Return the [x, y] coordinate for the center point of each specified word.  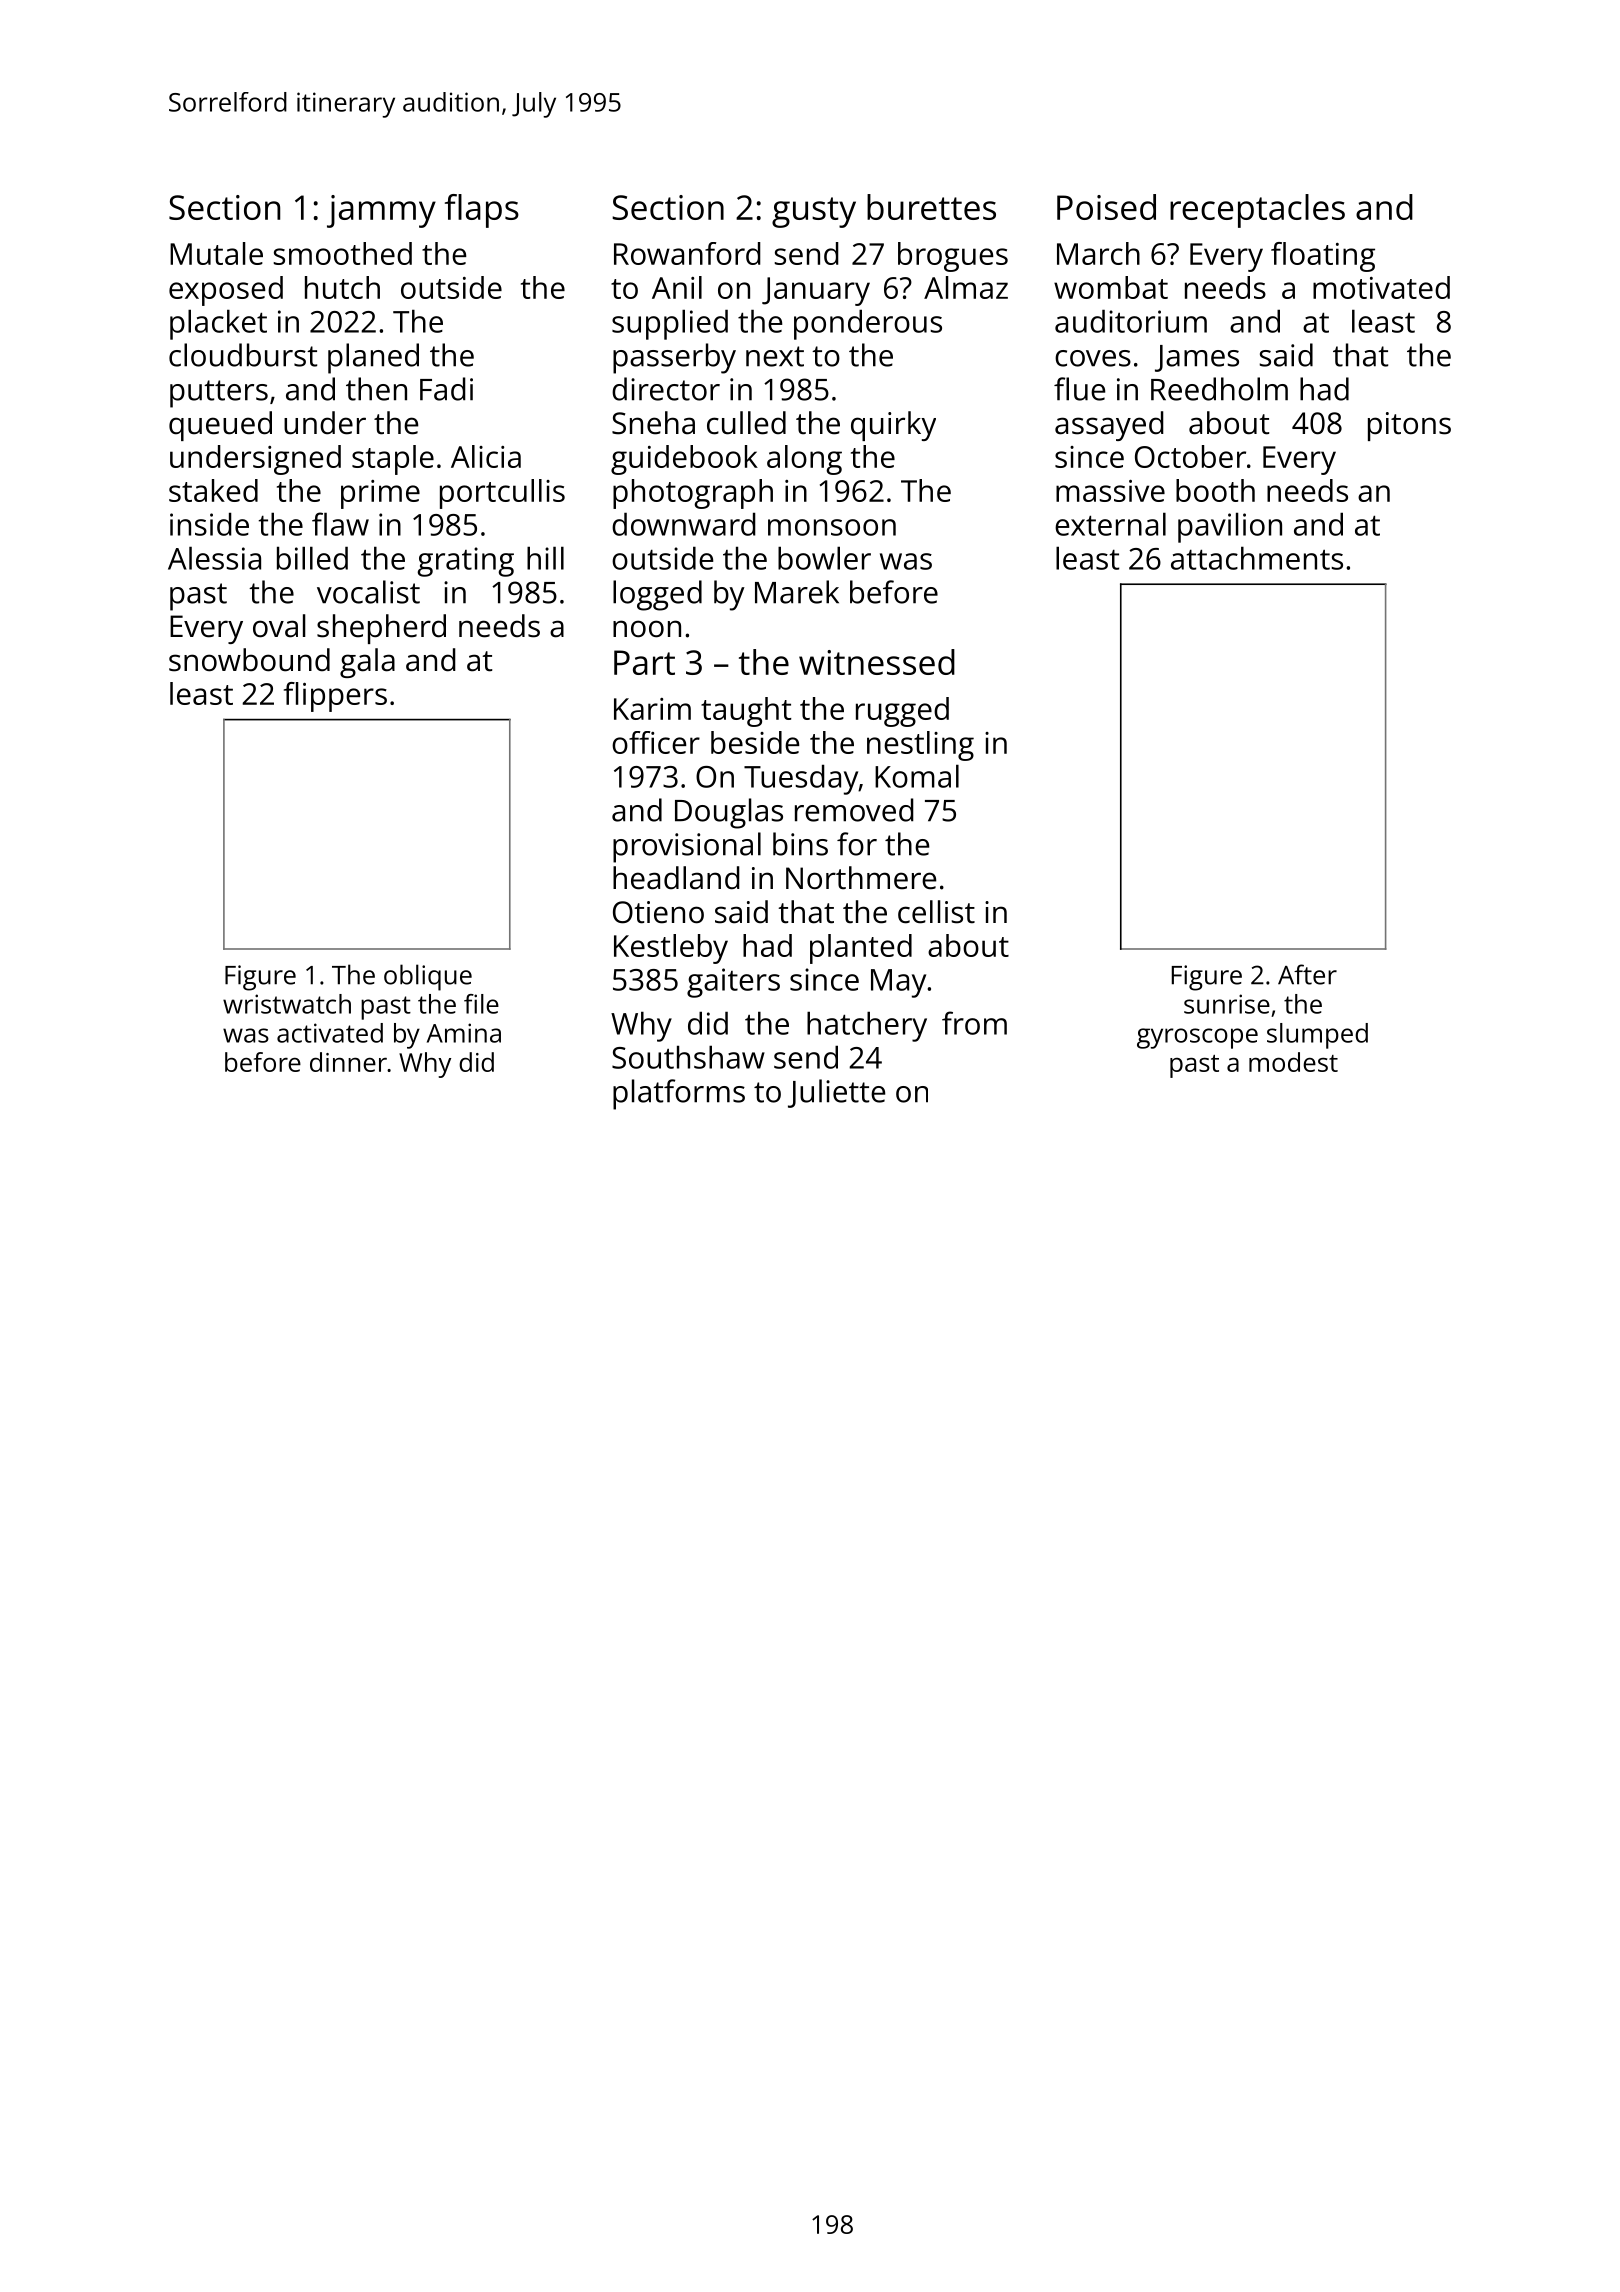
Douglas [729, 813]
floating [1323, 257]
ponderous [868, 324]
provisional [687, 847]
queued [220, 426]
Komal [917, 776]
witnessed [877, 662]
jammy [381, 211]
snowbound [249, 660]
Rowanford [687, 253]
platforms [679, 1094]
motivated [1381, 287]
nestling [920, 746]
